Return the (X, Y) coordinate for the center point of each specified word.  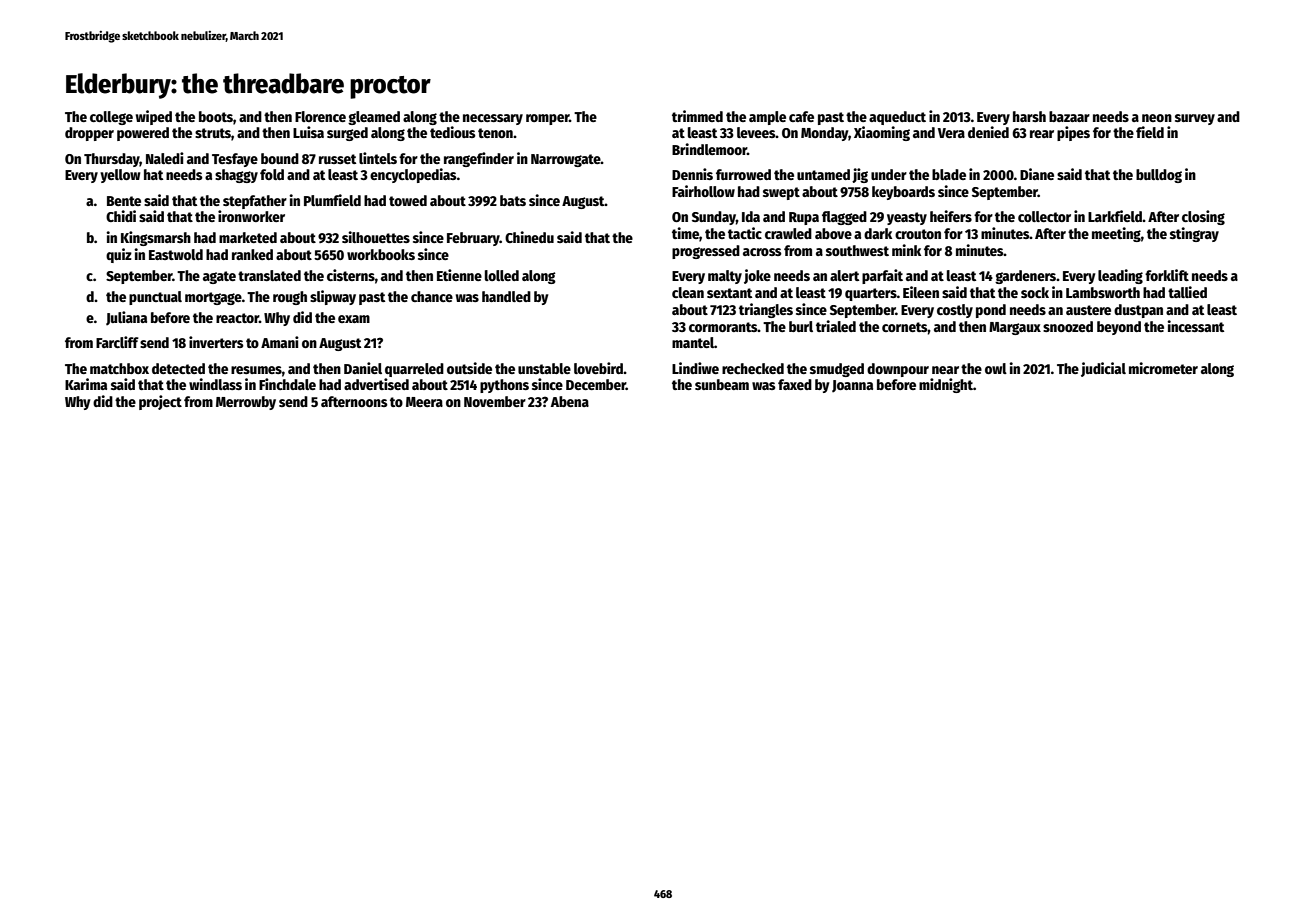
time (685, 233)
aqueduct (897, 118)
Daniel (363, 368)
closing (1203, 217)
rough (290, 298)
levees (756, 132)
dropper (89, 134)
